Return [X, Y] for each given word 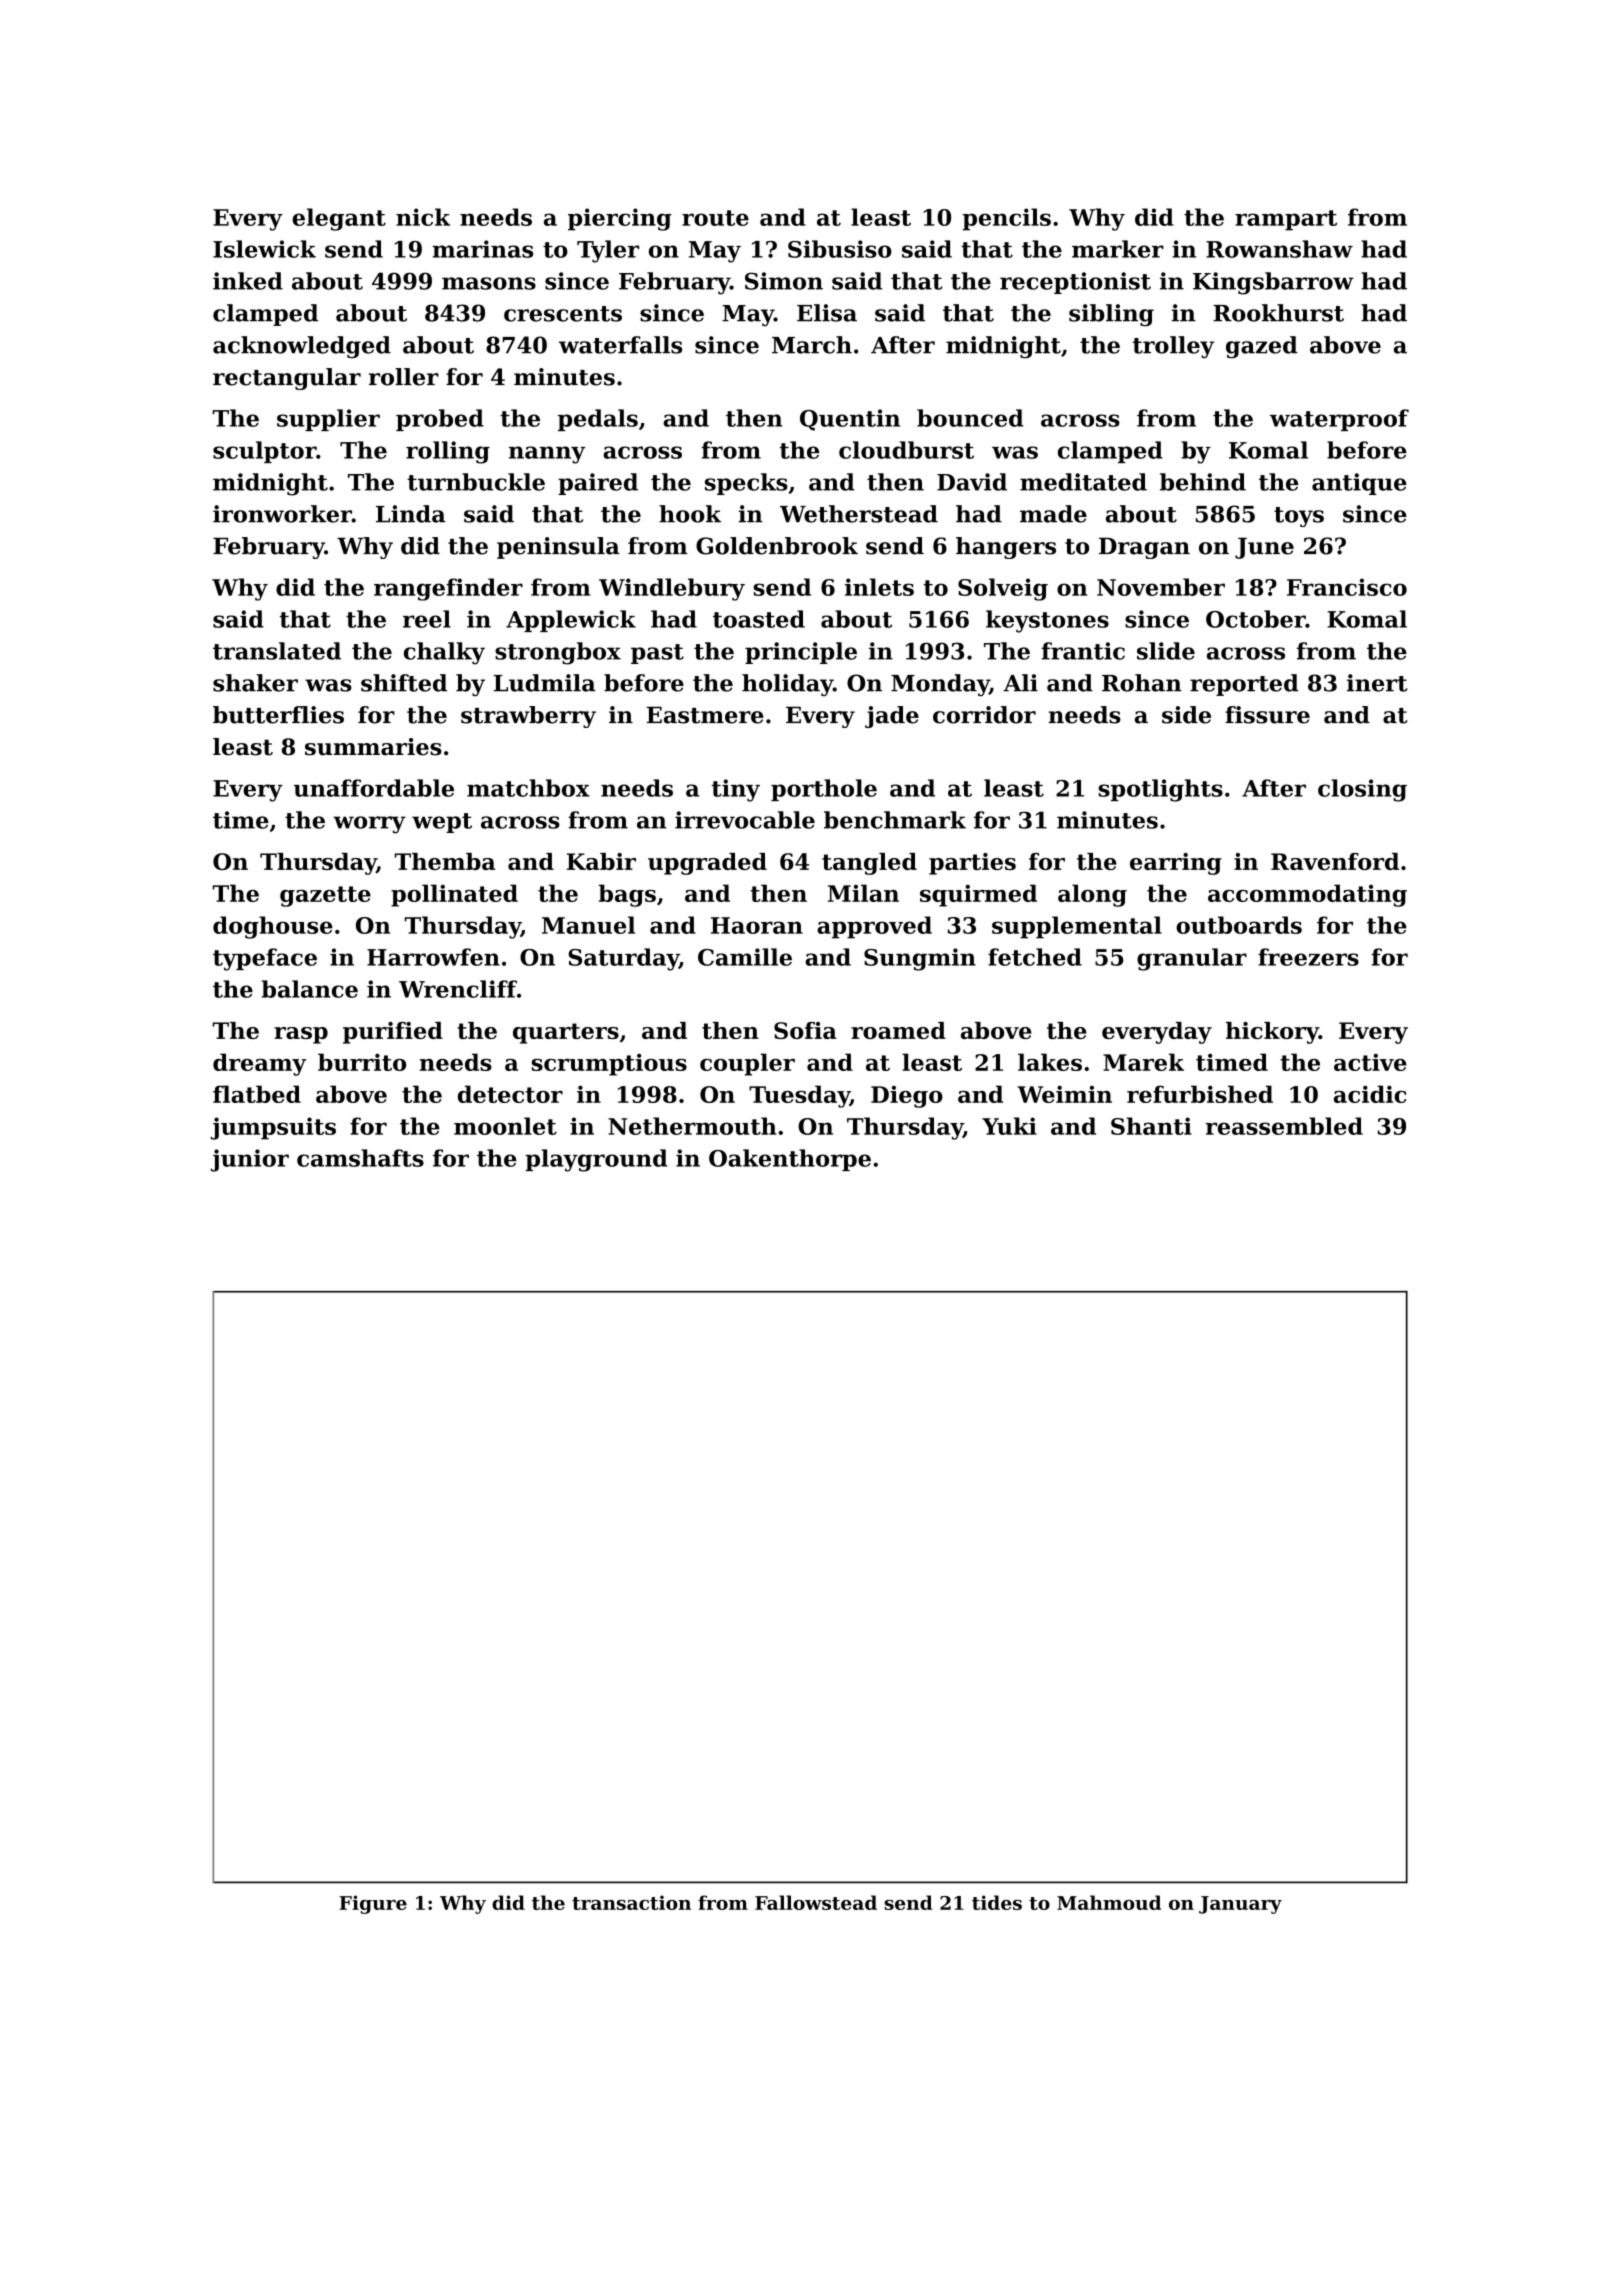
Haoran [757, 925]
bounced [970, 418]
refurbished [1200, 1094]
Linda [411, 514]
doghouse [273, 927]
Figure [373, 1904]
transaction [631, 1902]
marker [1118, 249]
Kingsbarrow [1273, 283]
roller [404, 377]
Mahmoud [1109, 1902]
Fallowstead [816, 1902]
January [1240, 1905]
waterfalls [620, 345]
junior [250, 1160]
